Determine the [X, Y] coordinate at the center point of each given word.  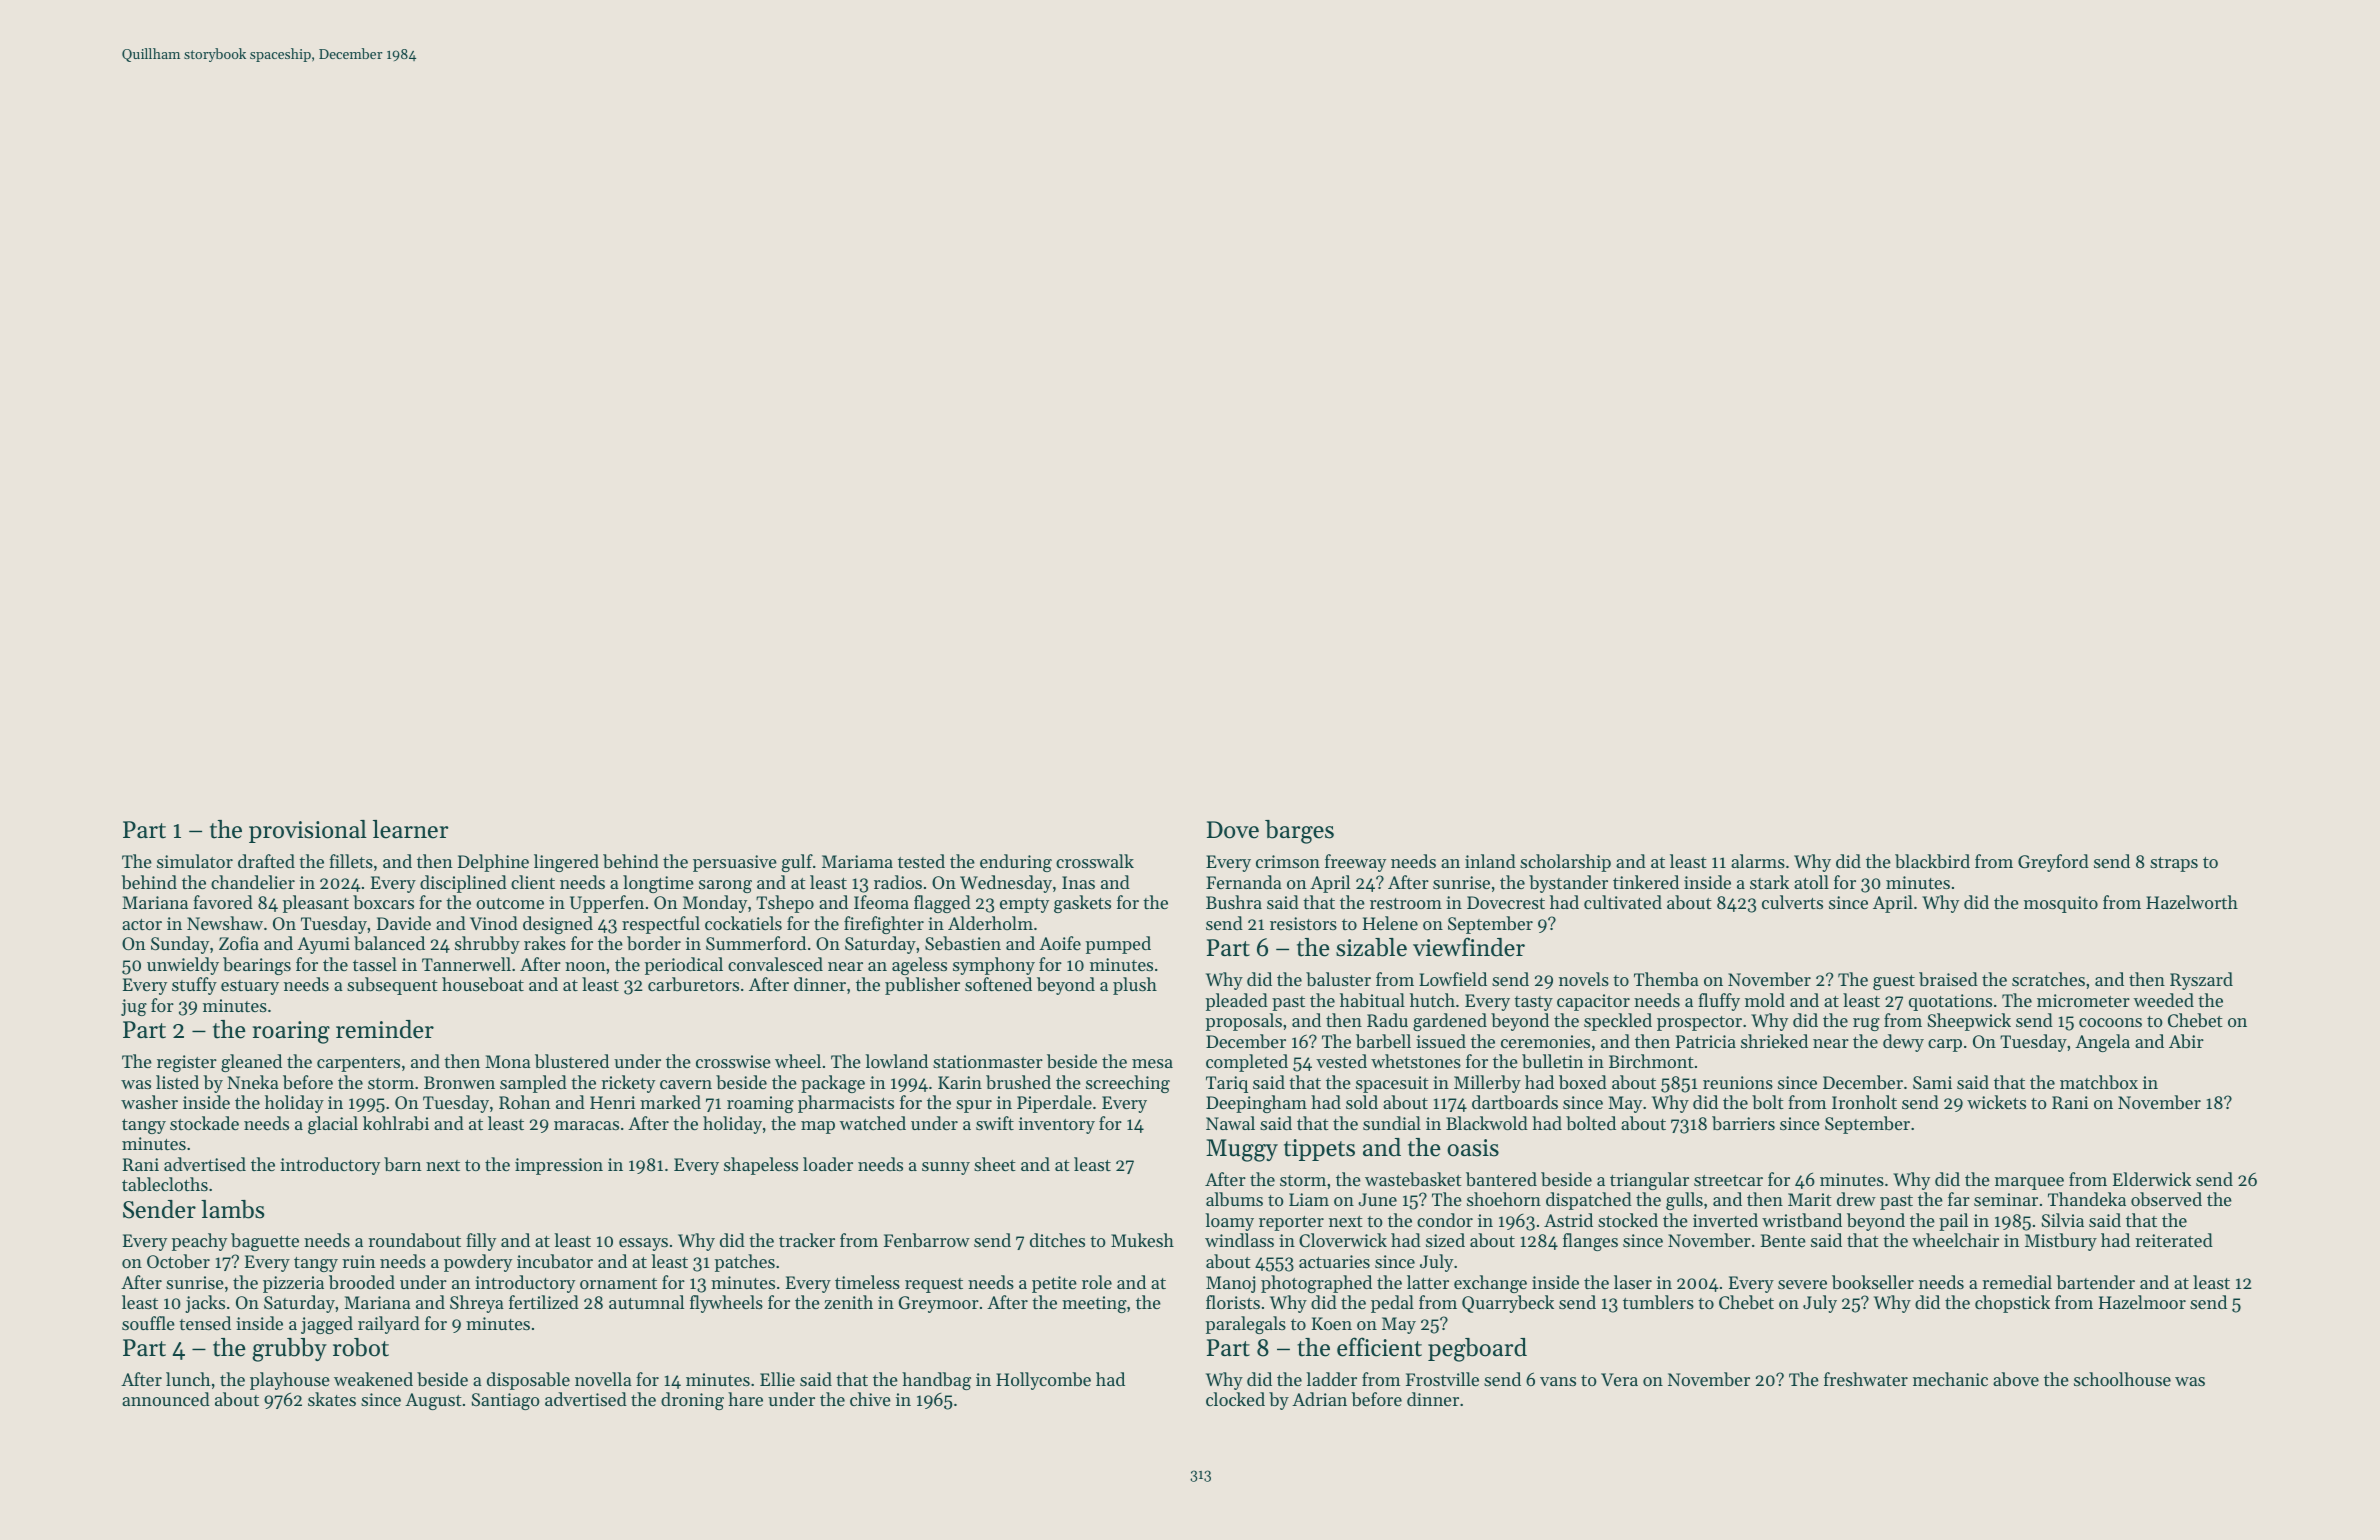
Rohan [524, 1102]
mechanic [1950, 1379]
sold [1362, 1102]
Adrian [1319, 1399]
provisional [308, 831]
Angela [2102, 1043]
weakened [373, 1379]
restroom [1406, 903]
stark [1769, 882]
